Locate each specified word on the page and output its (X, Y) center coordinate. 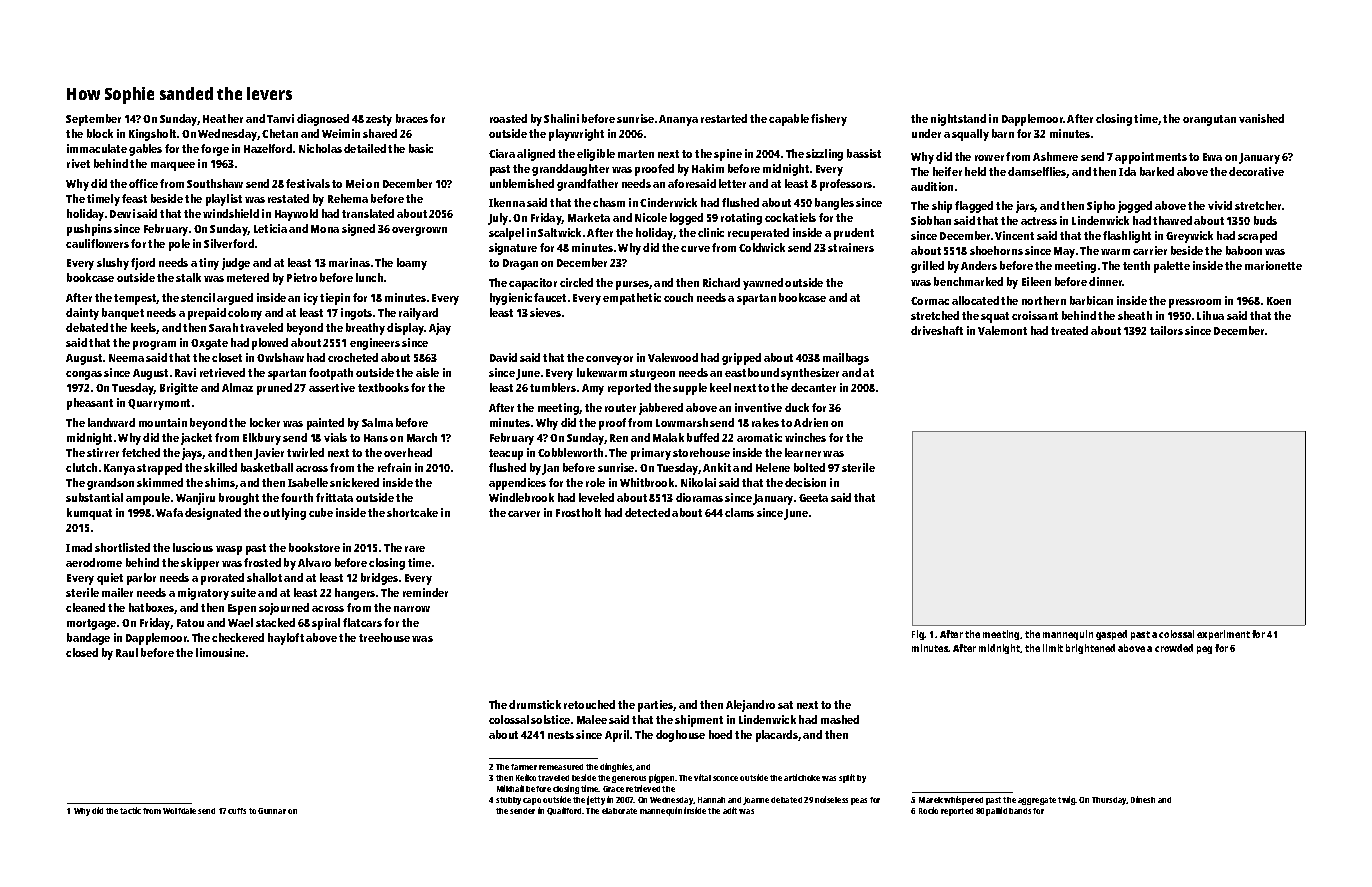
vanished (1261, 118)
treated (1069, 330)
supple (690, 389)
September (93, 120)
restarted (724, 118)
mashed (840, 719)
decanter (813, 387)
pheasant (90, 404)
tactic (130, 810)
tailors (1166, 330)
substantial (94, 497)
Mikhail (510, 788)
